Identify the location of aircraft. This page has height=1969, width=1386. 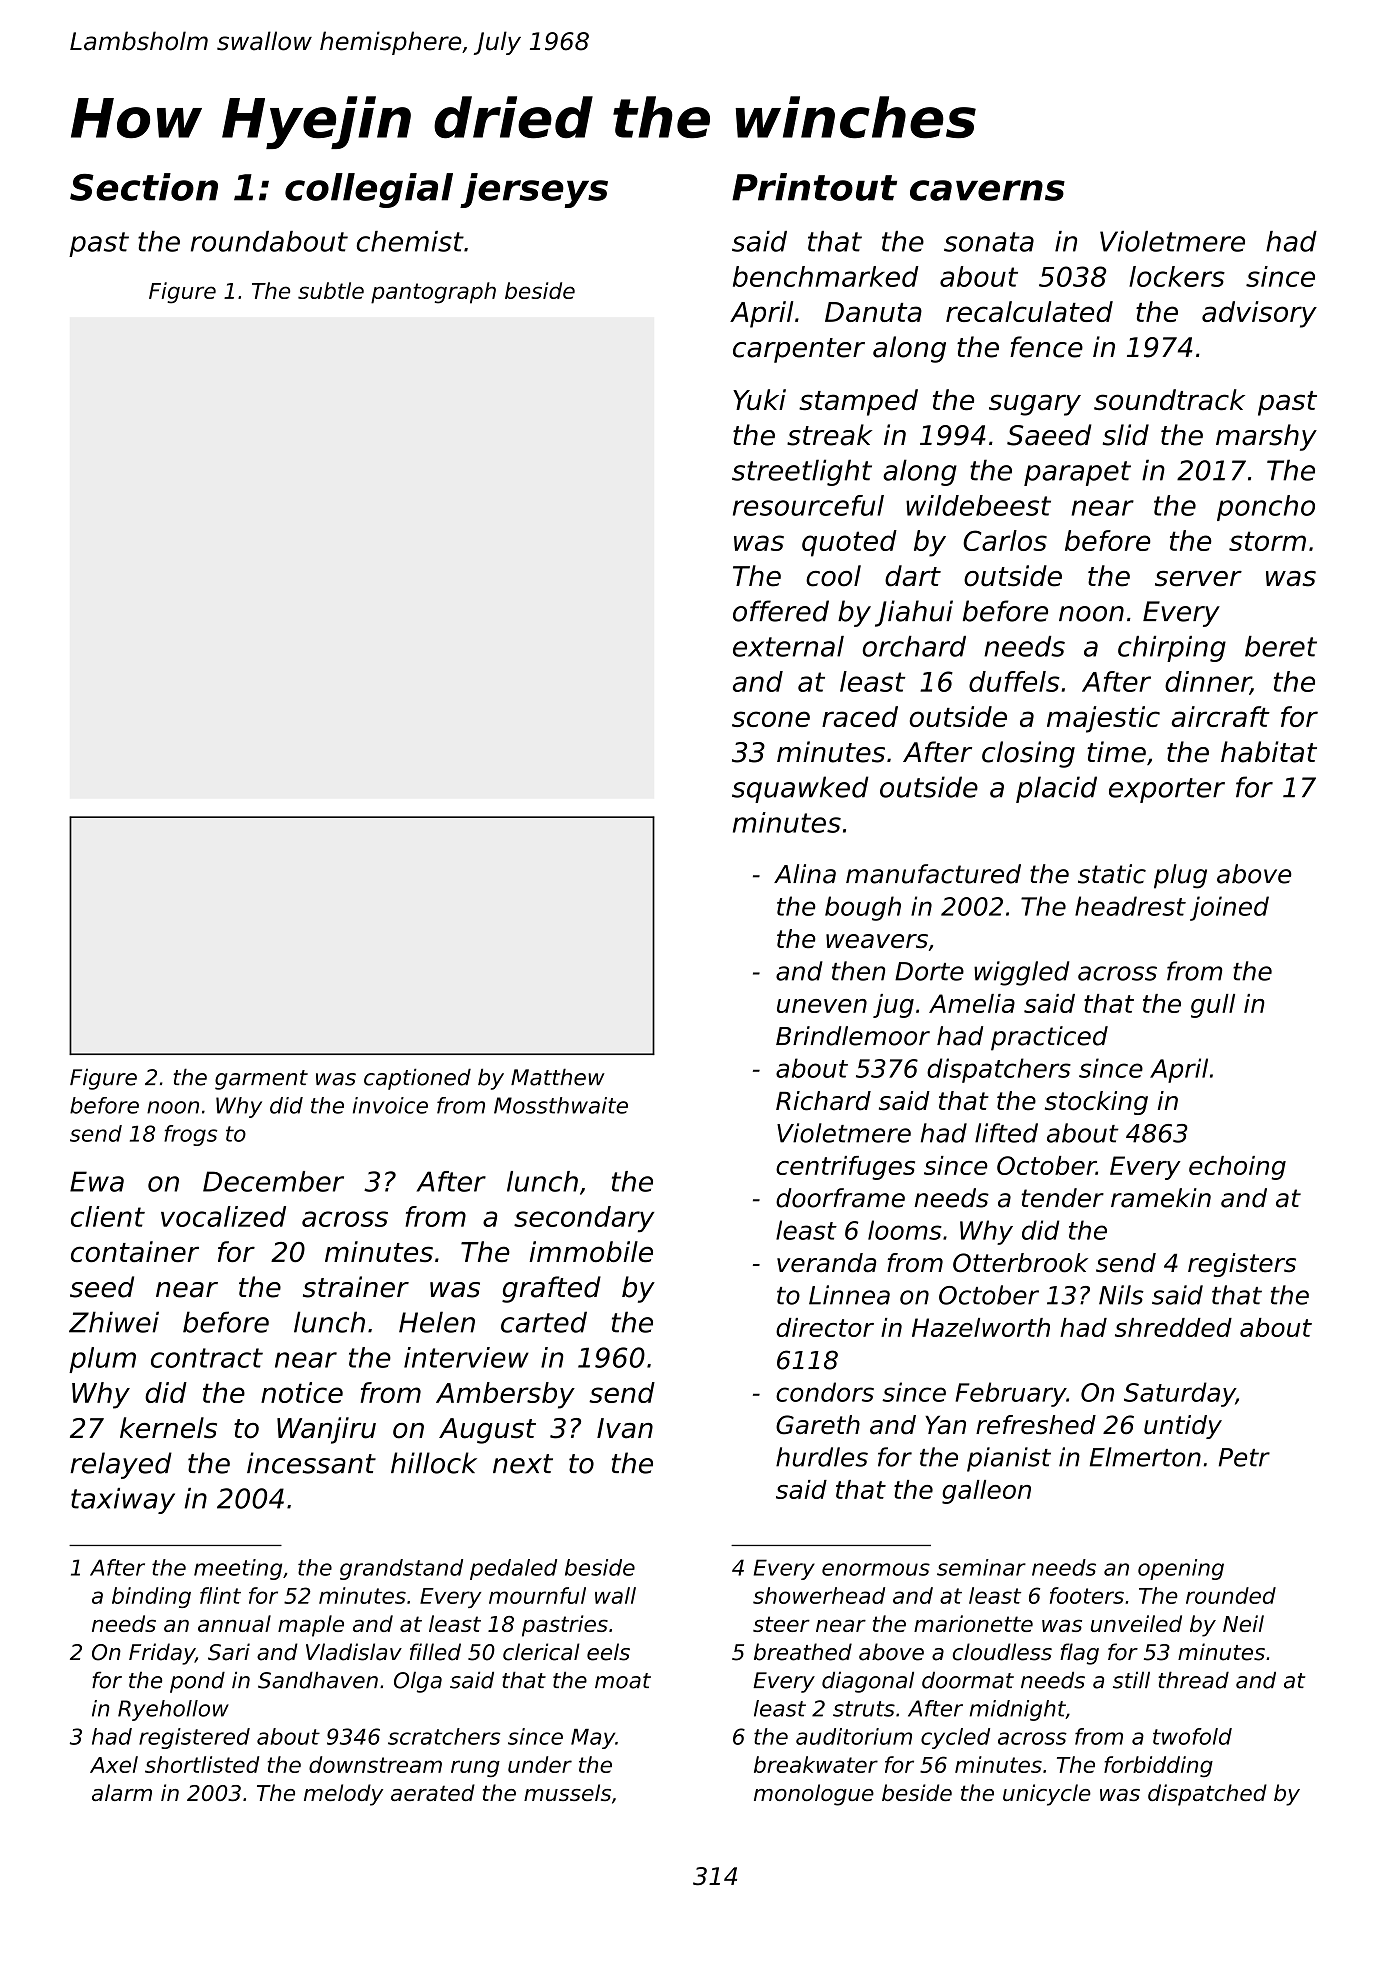
(1221, 716).
